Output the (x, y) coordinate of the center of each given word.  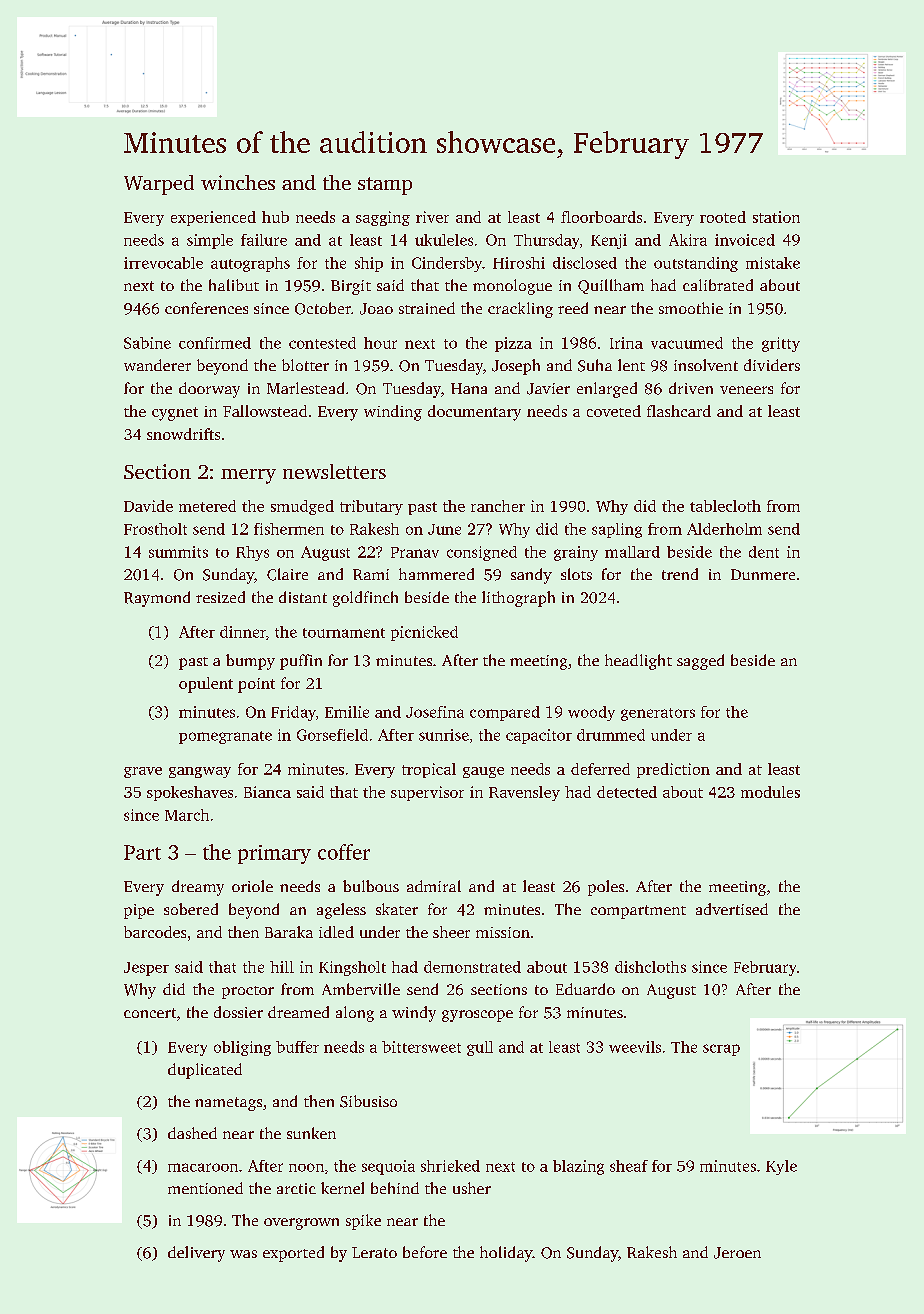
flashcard (679, 411)
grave (143, 772)
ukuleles (444, 240)
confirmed (215, 343)
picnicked (424, 633)
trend (680, 574)
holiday (506, 1254)
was (243, 1254)
